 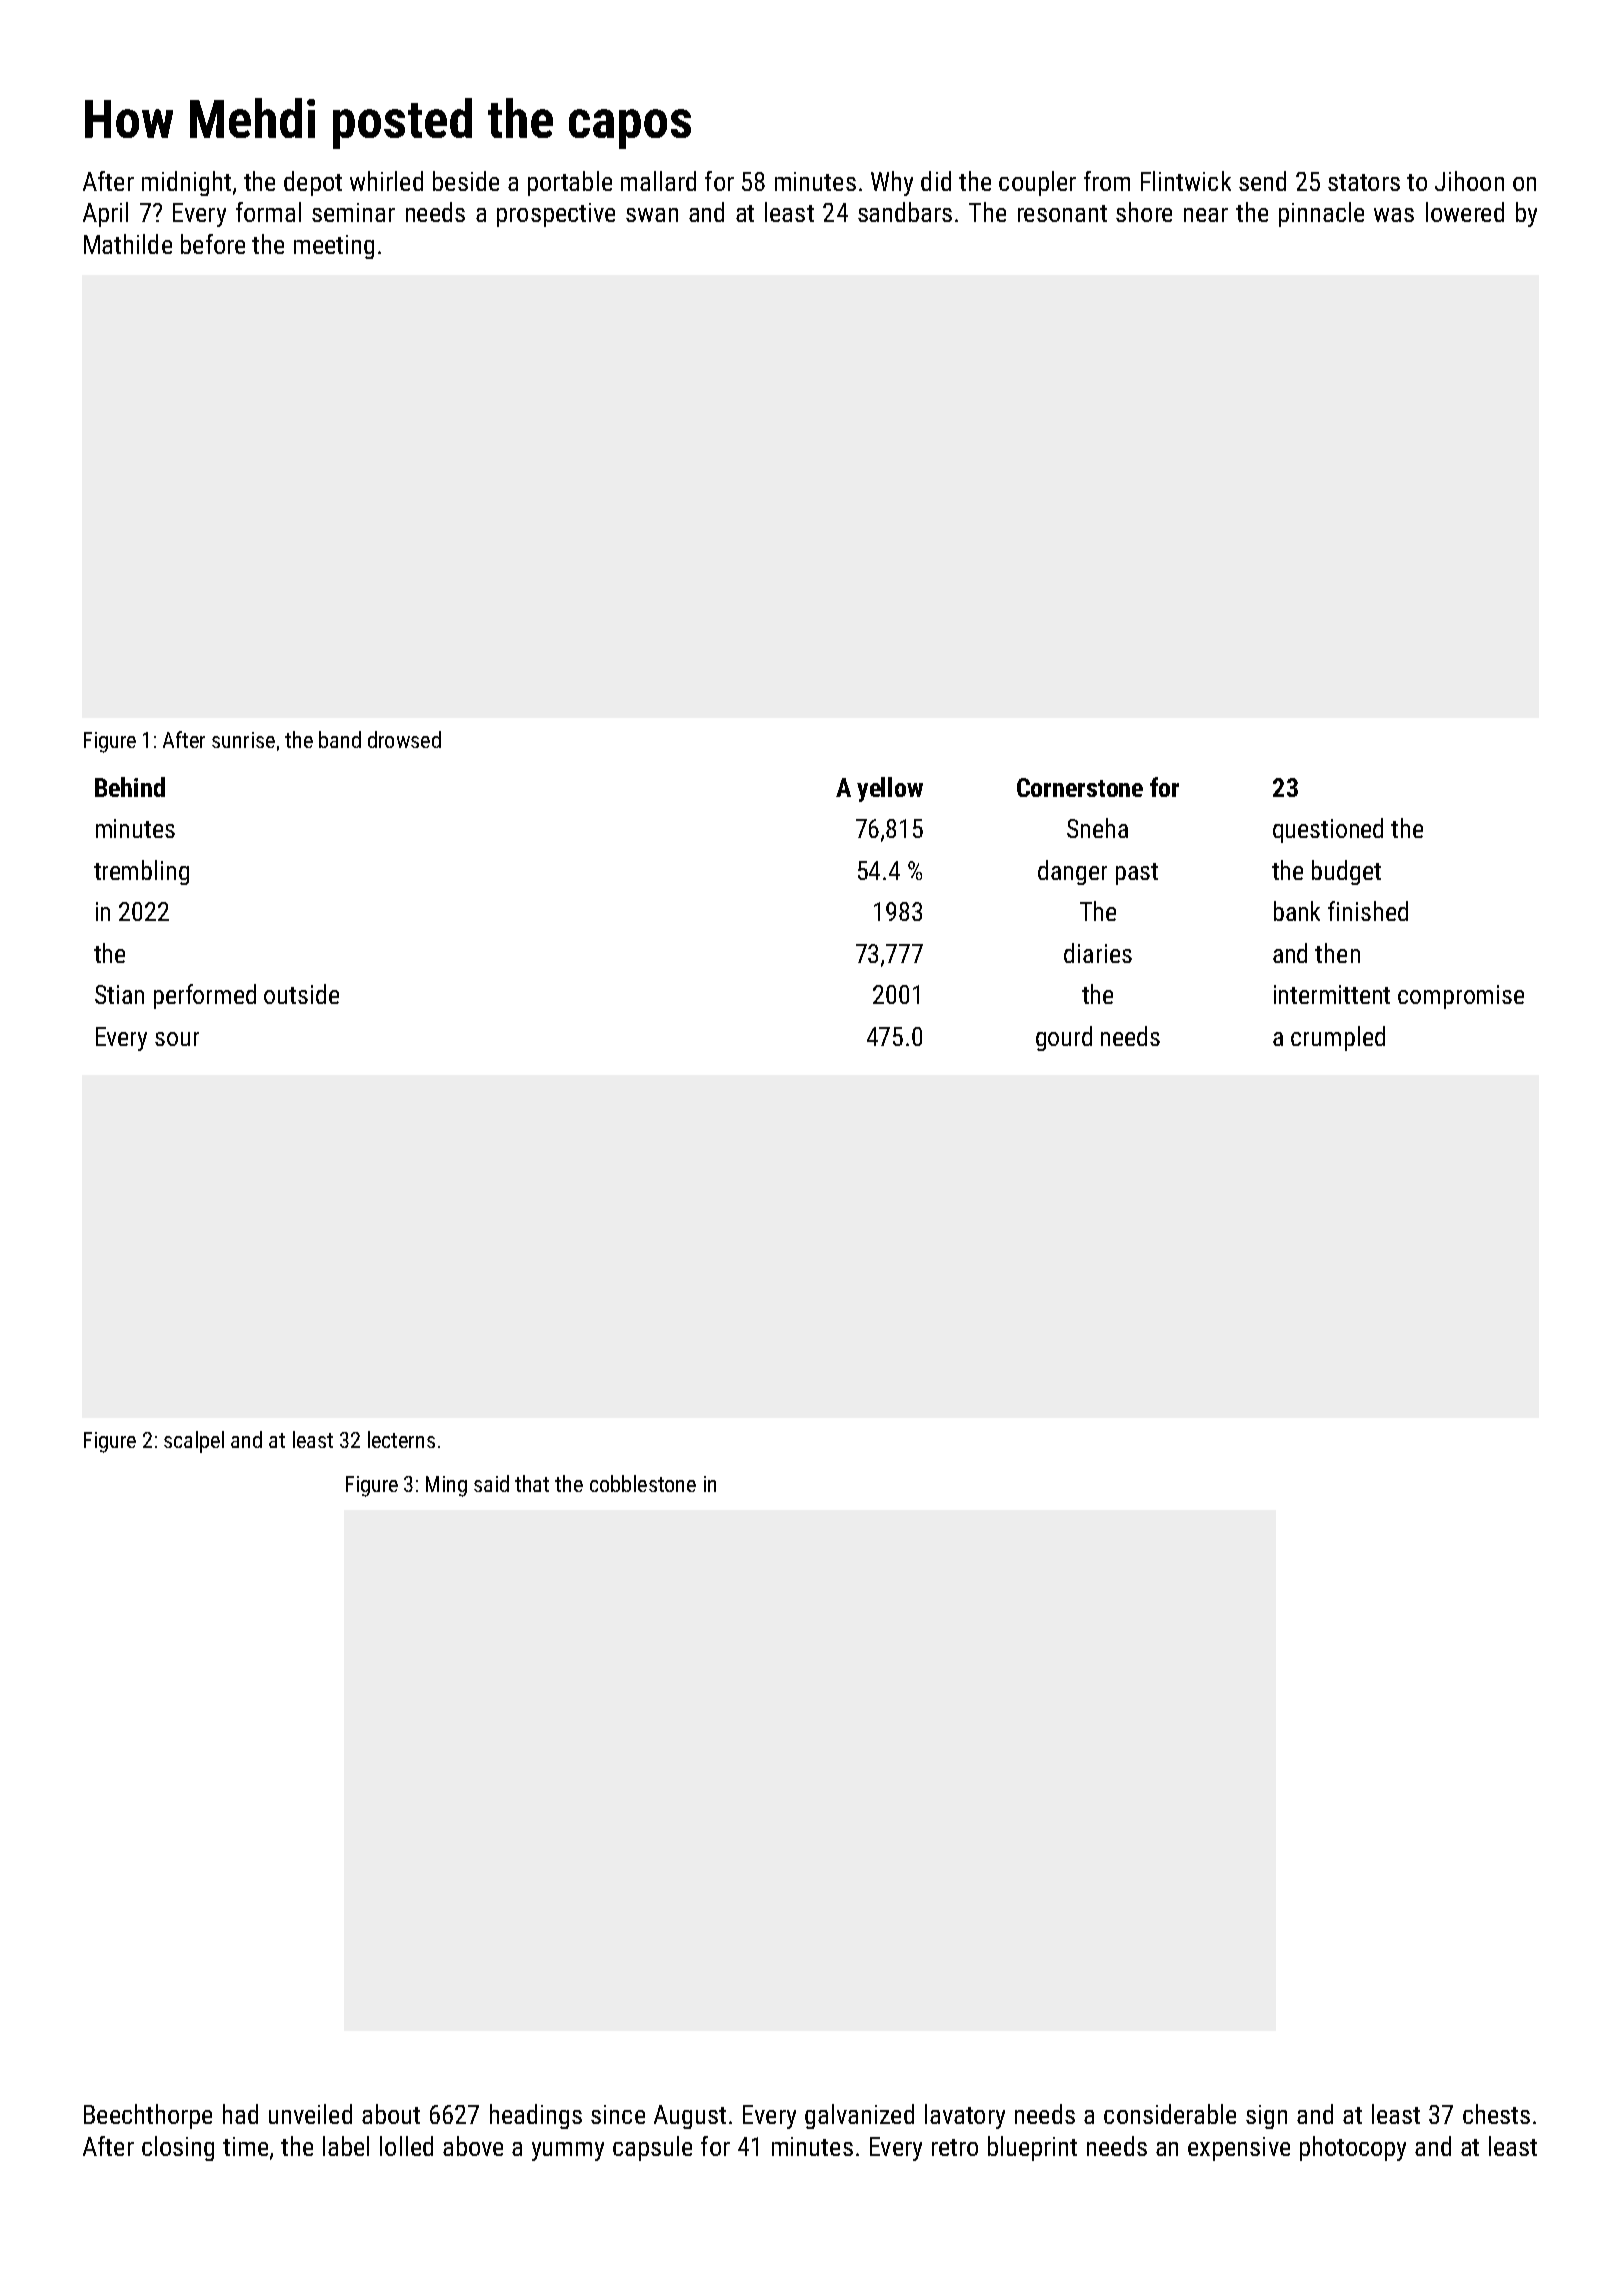 What do you see at coordinates (905, 212) in the page?
I see `sandbars` at bounding box center [905, 212].
